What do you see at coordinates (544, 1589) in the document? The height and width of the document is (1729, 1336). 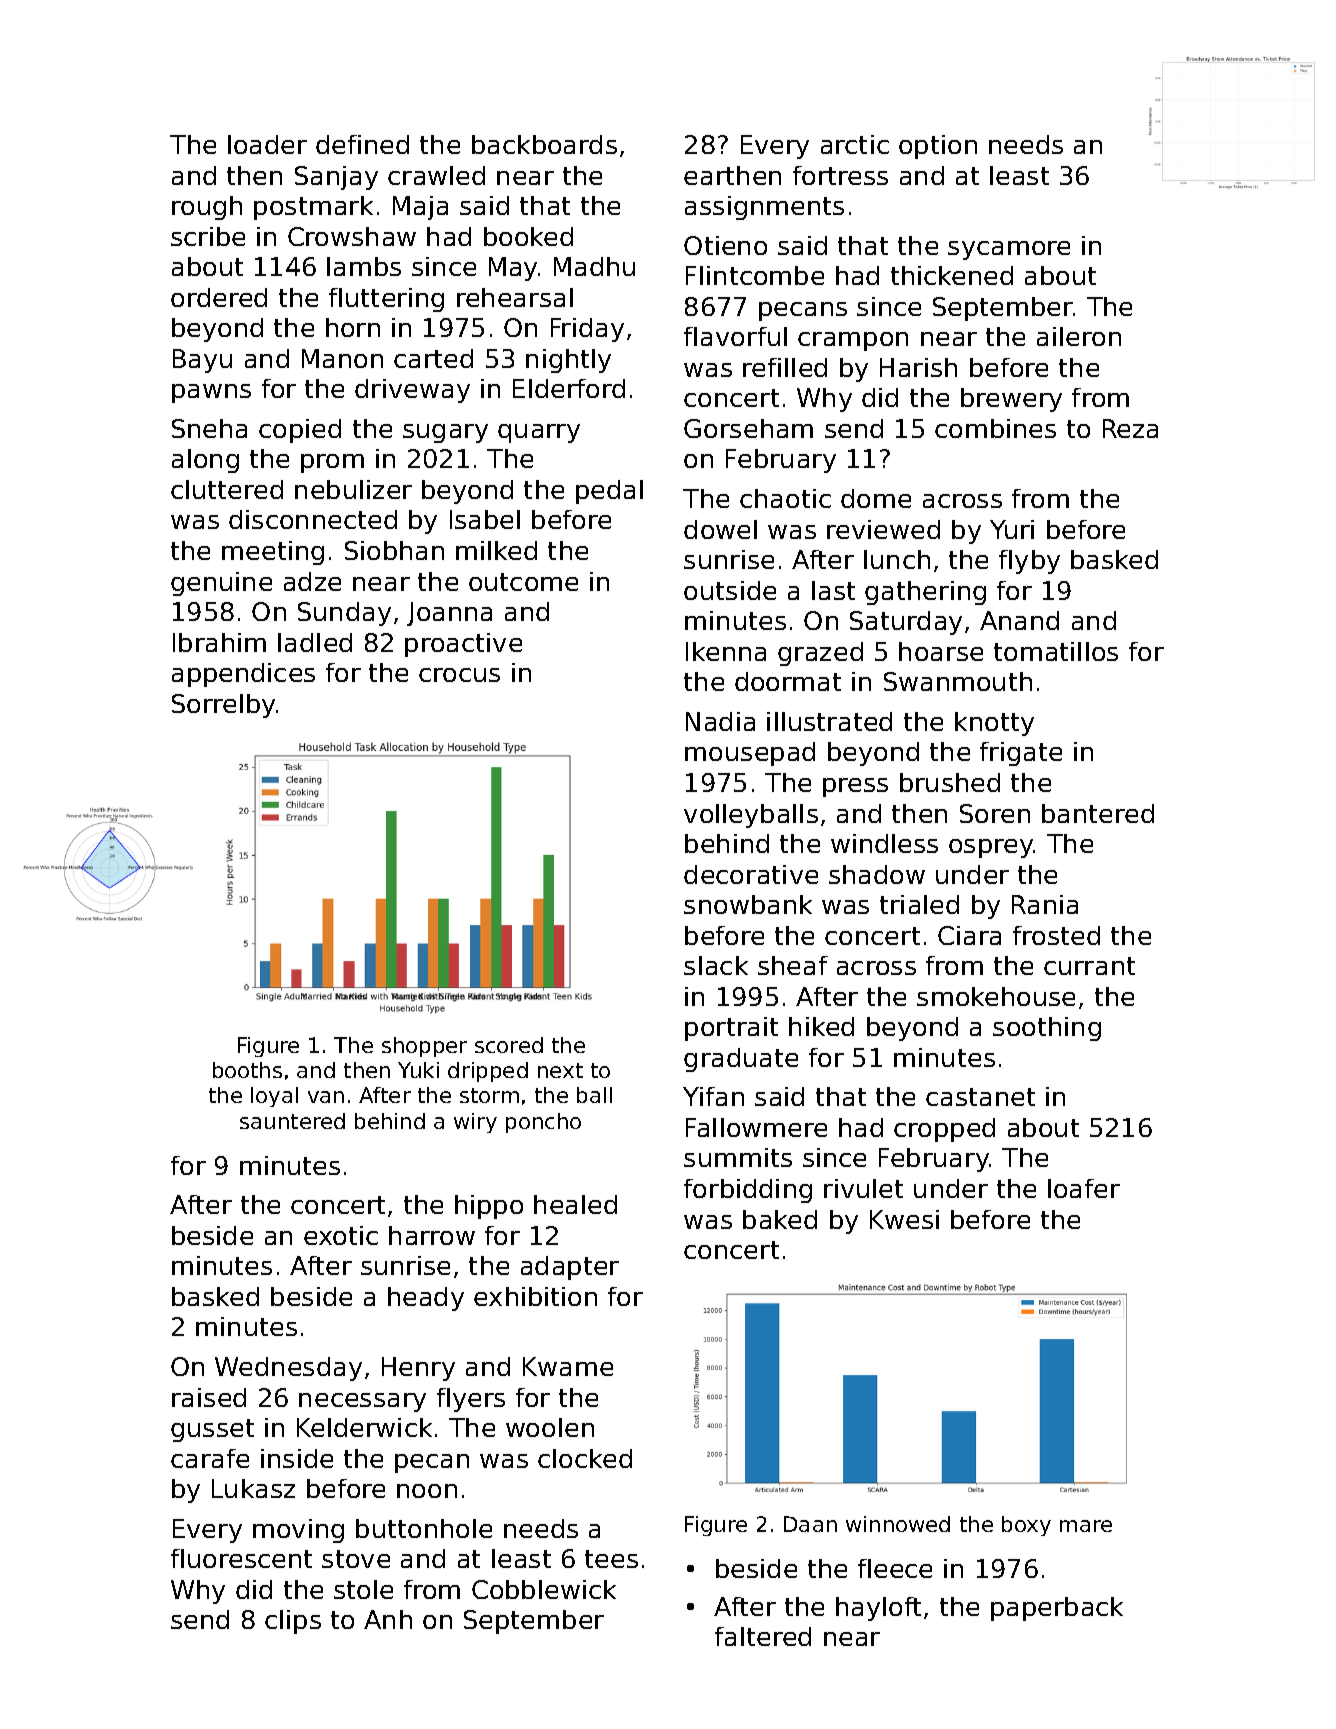 I see `Cobblewick` at bounding box center [544, 1589].
